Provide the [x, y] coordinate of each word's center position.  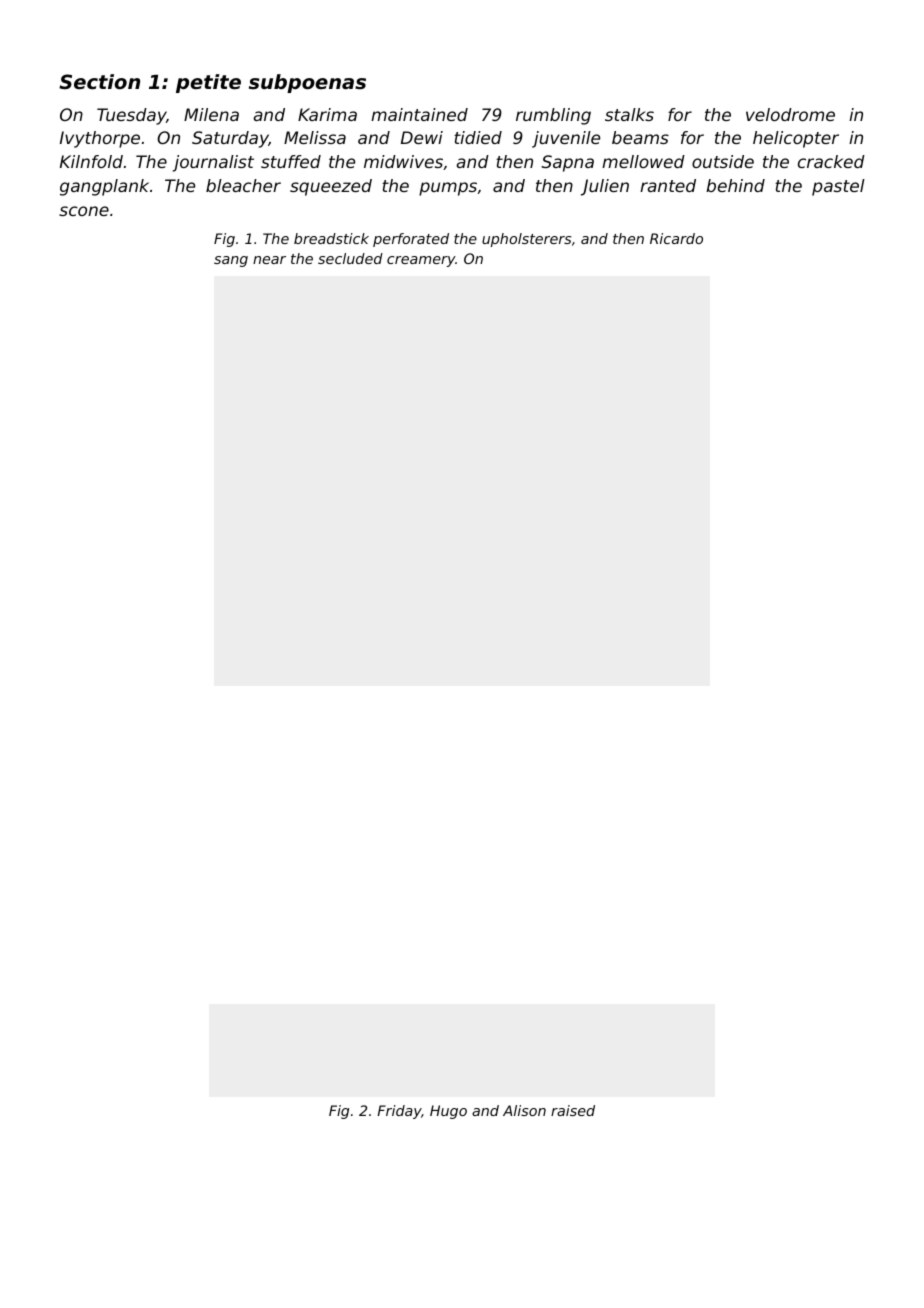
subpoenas [307, 83]
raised [573, 1110]
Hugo [448, 1112]
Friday [399, 1112]
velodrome [790, 114]
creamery [421, 261]
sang [231, 261]
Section [99, 81]
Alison [524, 1110]
